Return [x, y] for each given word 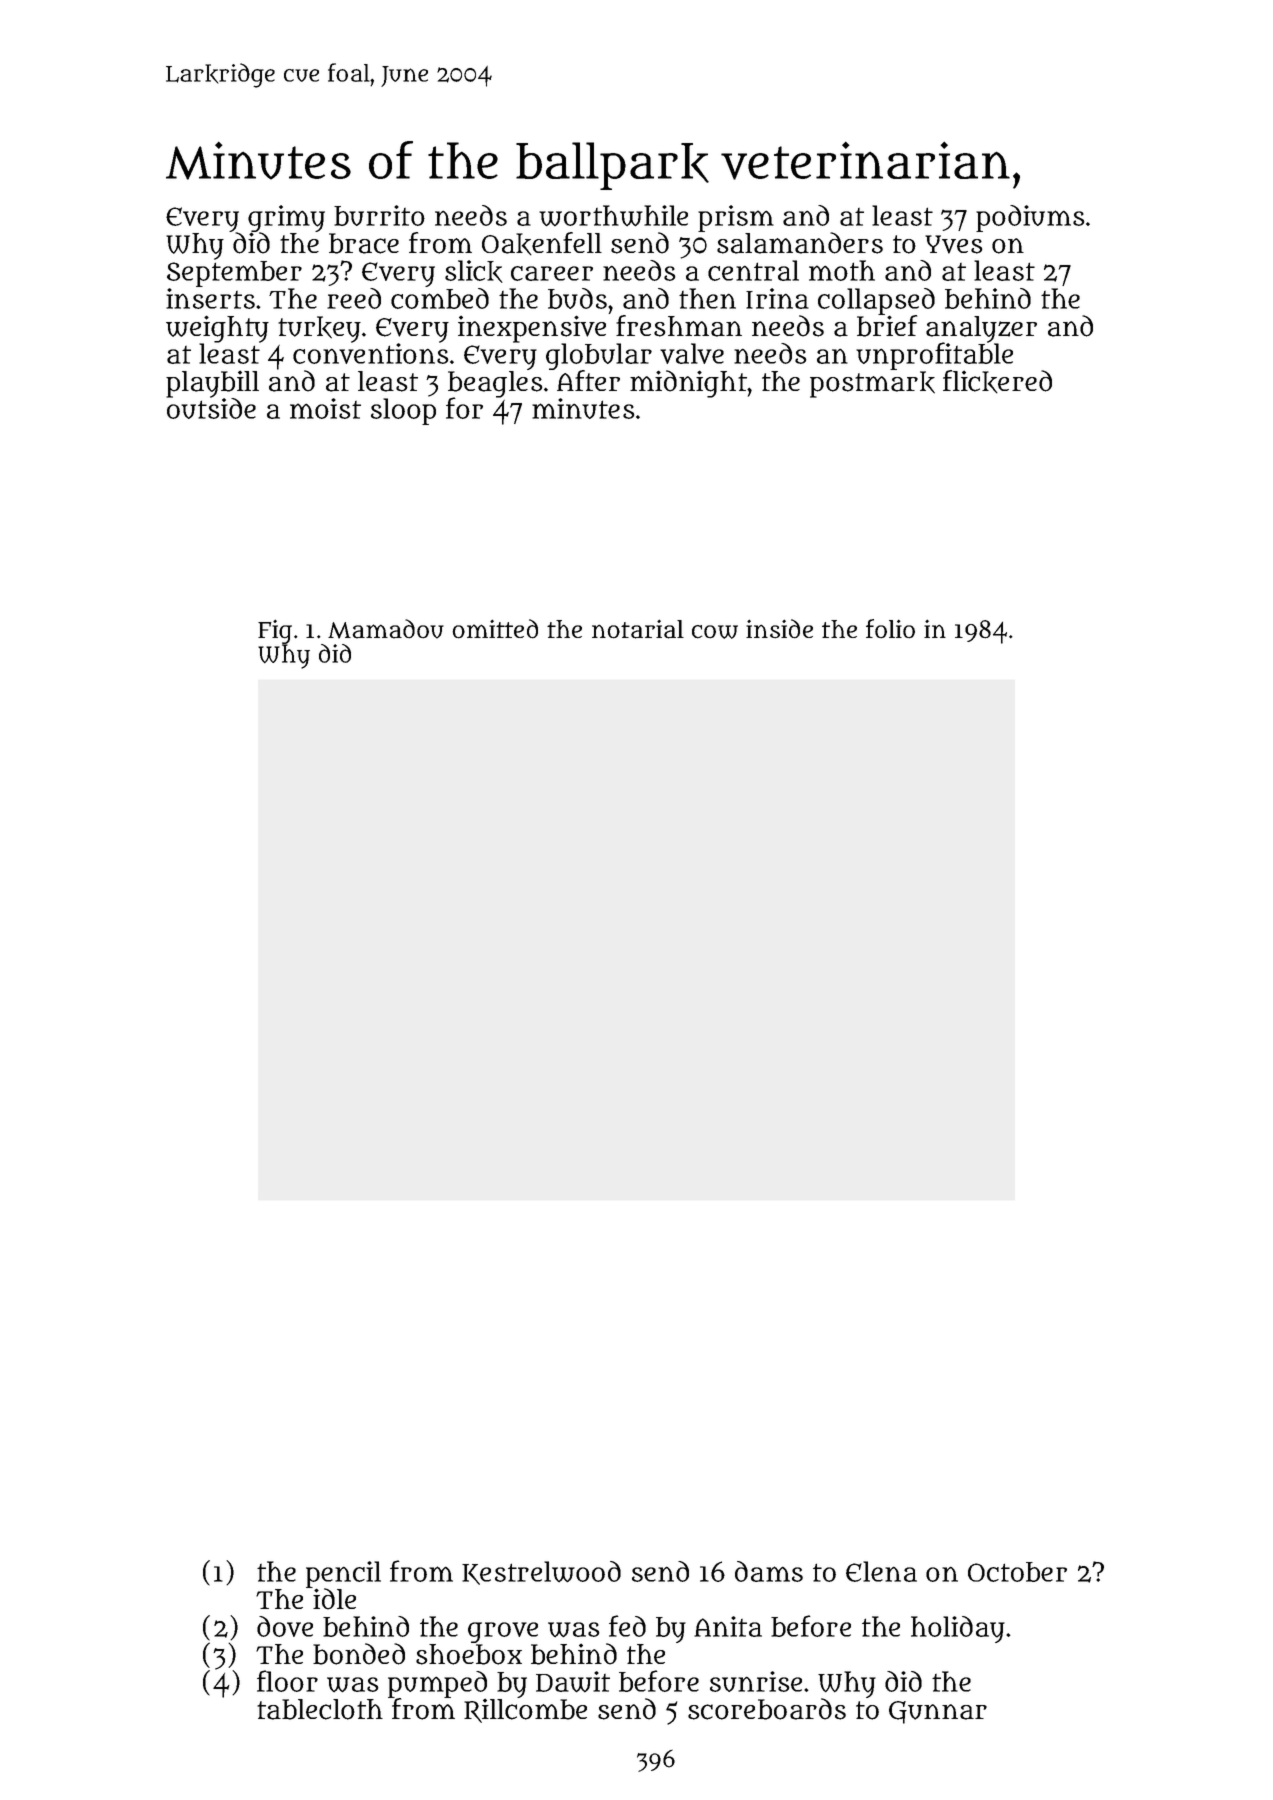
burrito [379, 215]
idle [334, 1599]
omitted [495, 629]
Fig [275, 632]
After [588, 380]
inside [779, 629]
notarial [638, 629]
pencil [343, 1574]
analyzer [981, 329]
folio [890, 629]
